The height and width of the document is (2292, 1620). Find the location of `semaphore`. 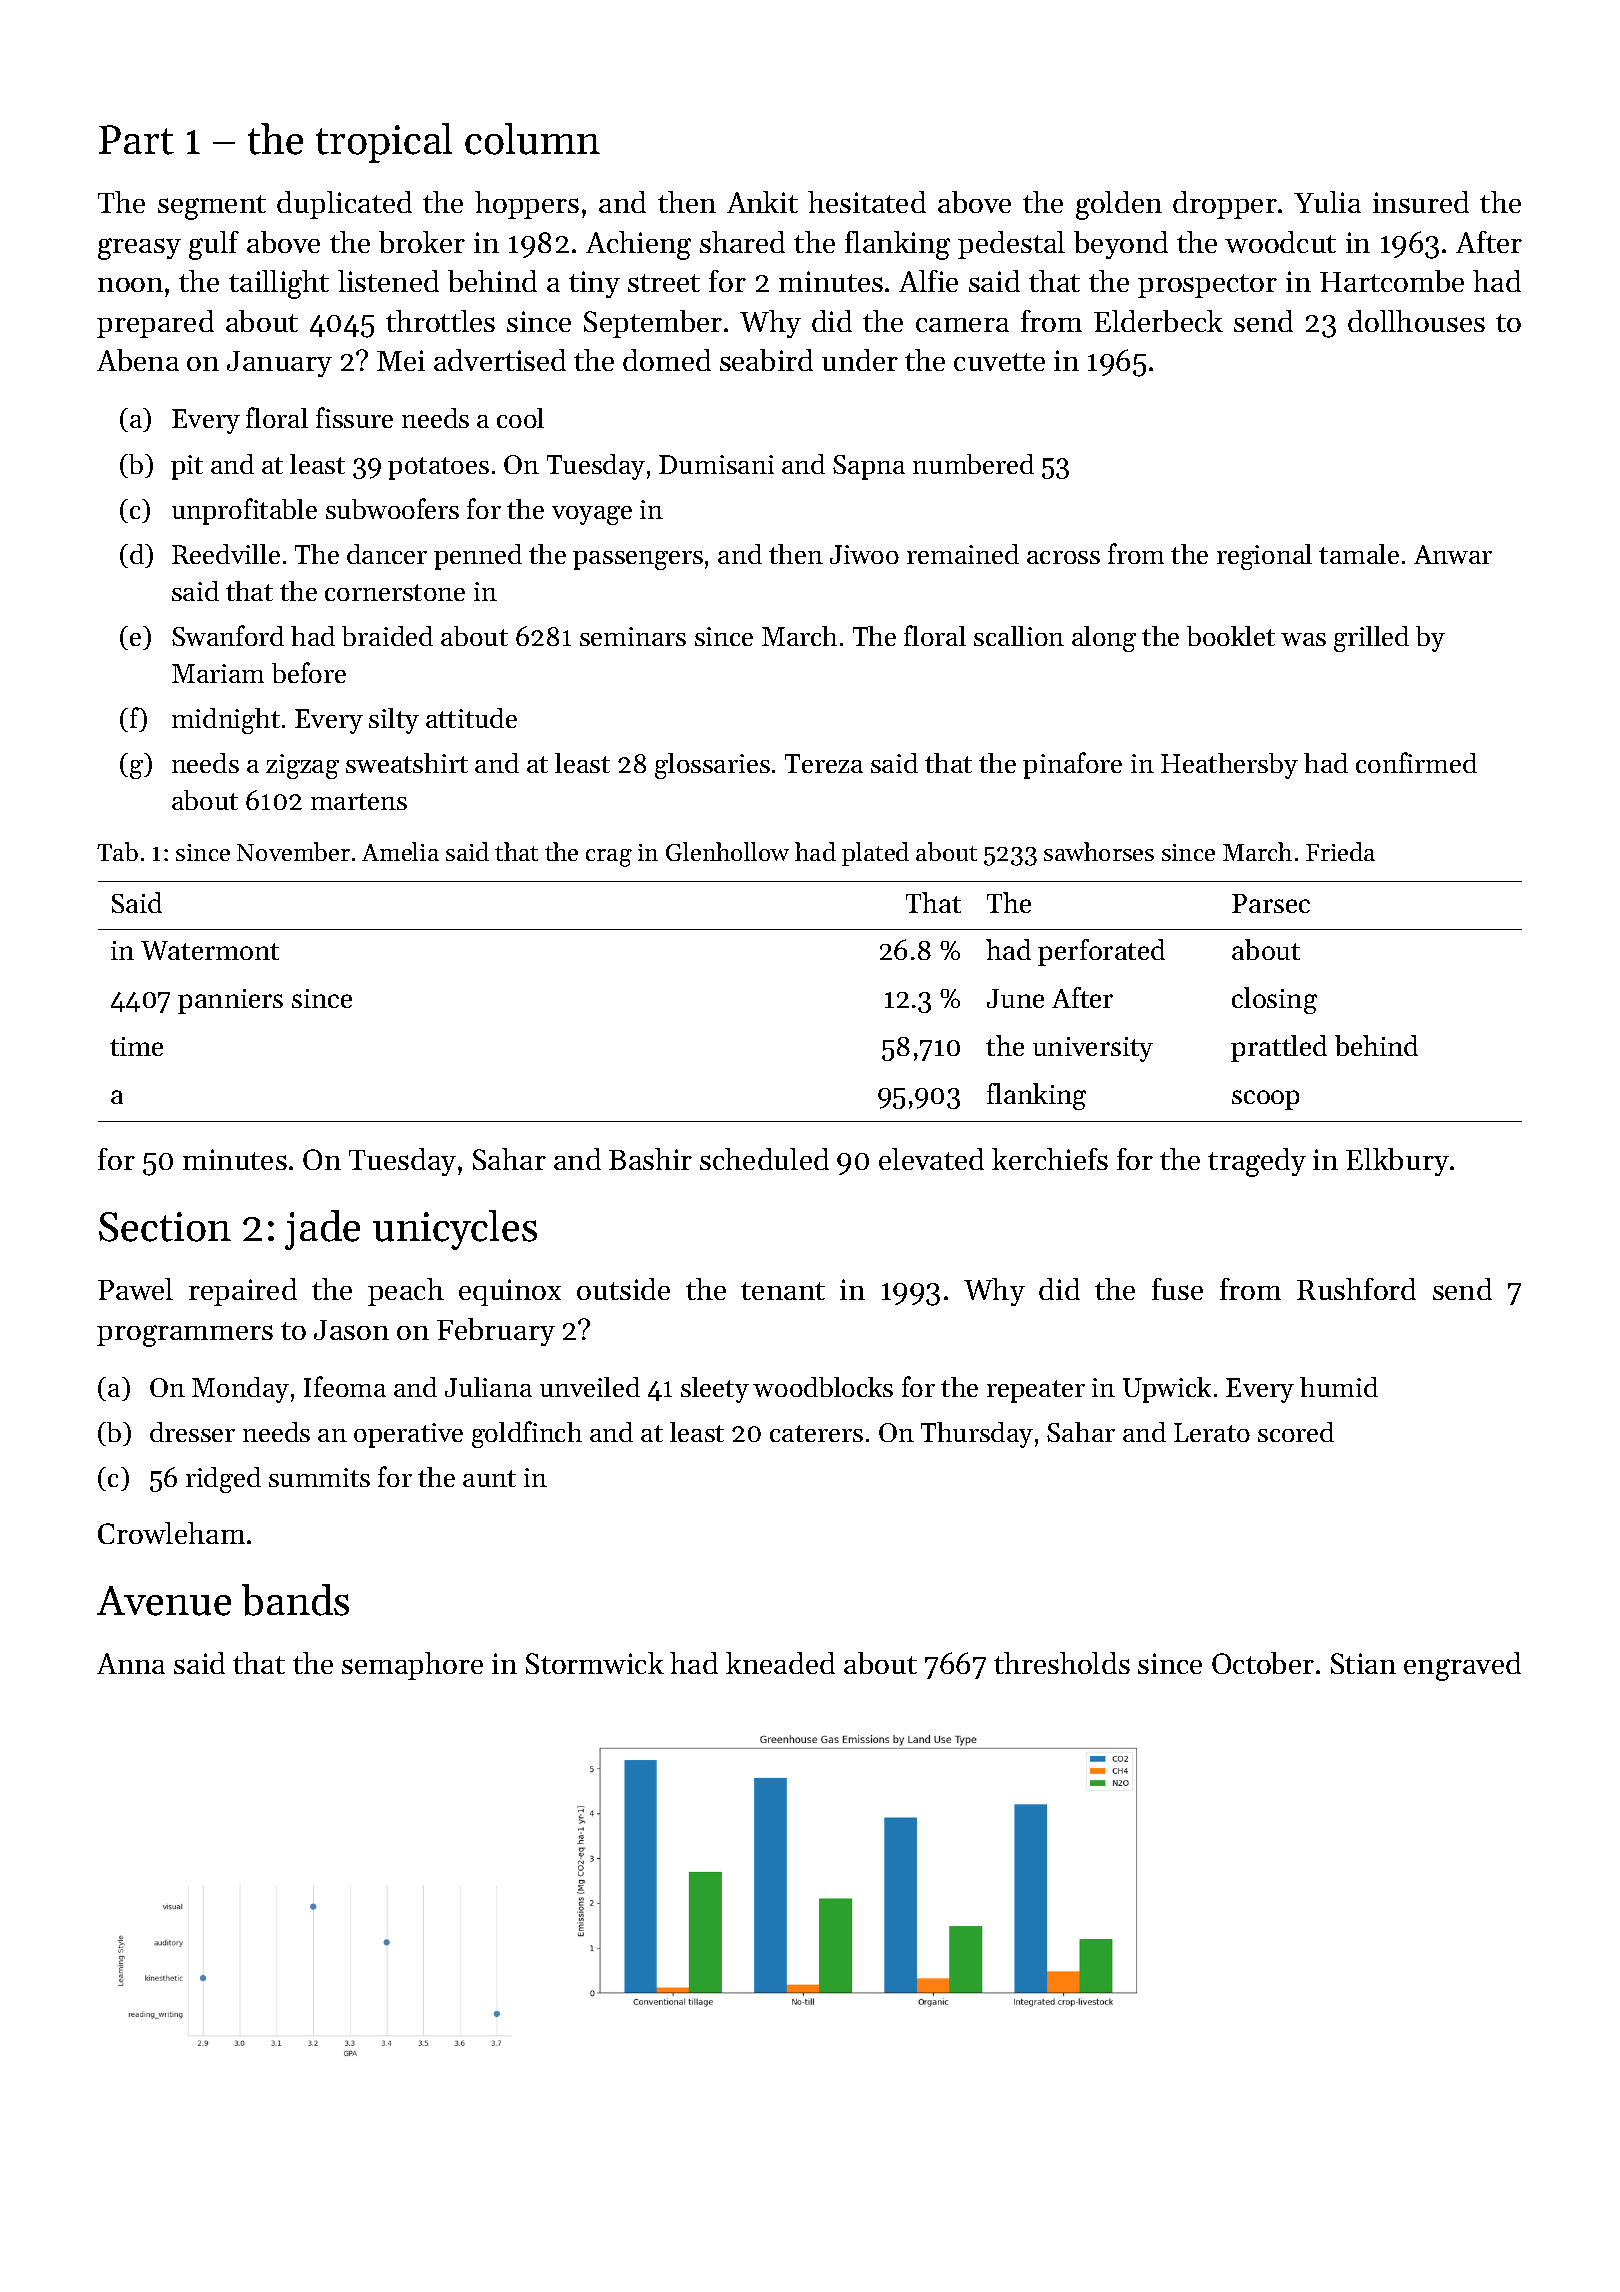

semaphore is located at coordinates (412, 1666).
